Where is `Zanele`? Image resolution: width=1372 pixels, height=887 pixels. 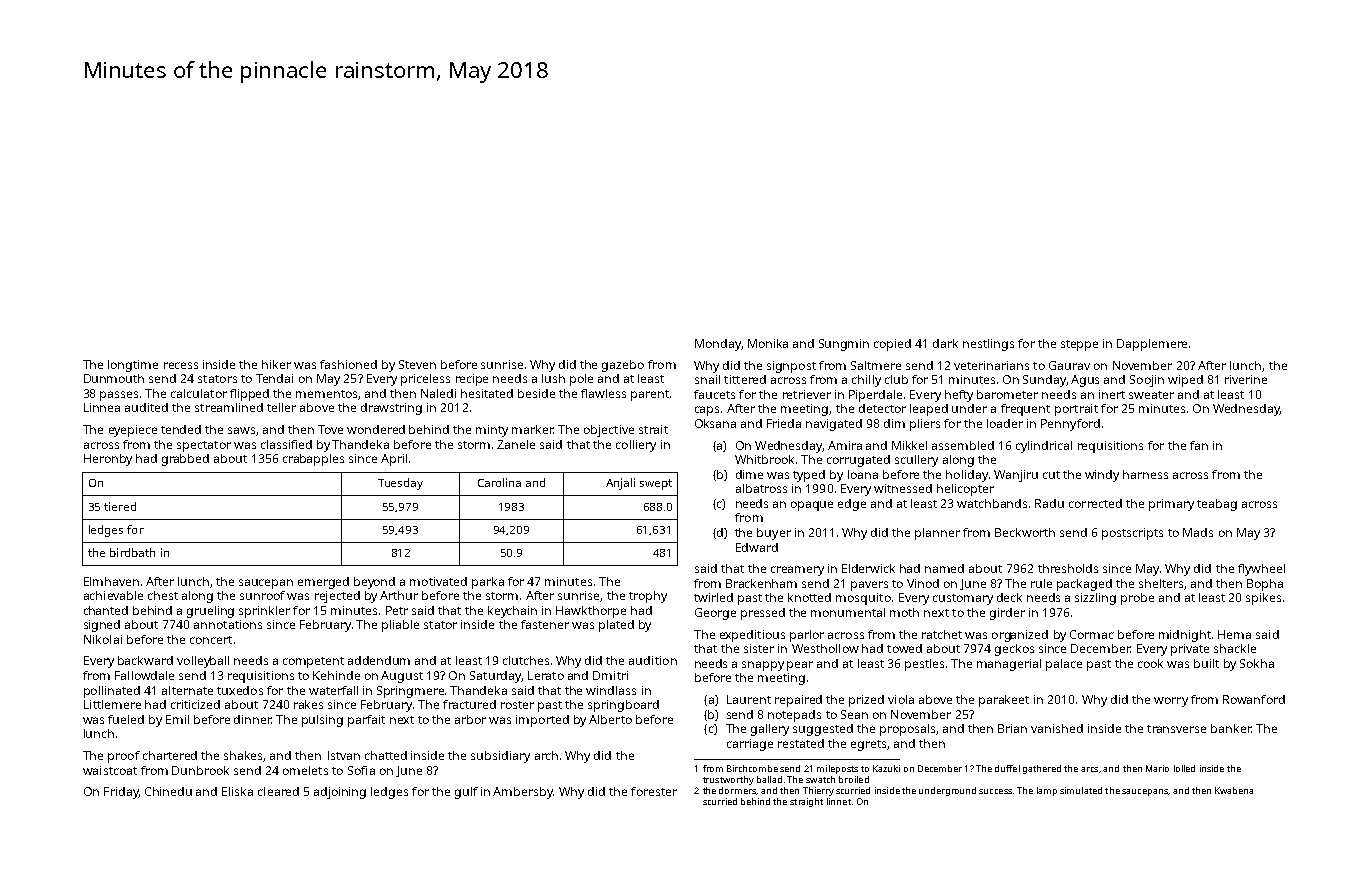 Zanele is located at coordinates (516, 444).
